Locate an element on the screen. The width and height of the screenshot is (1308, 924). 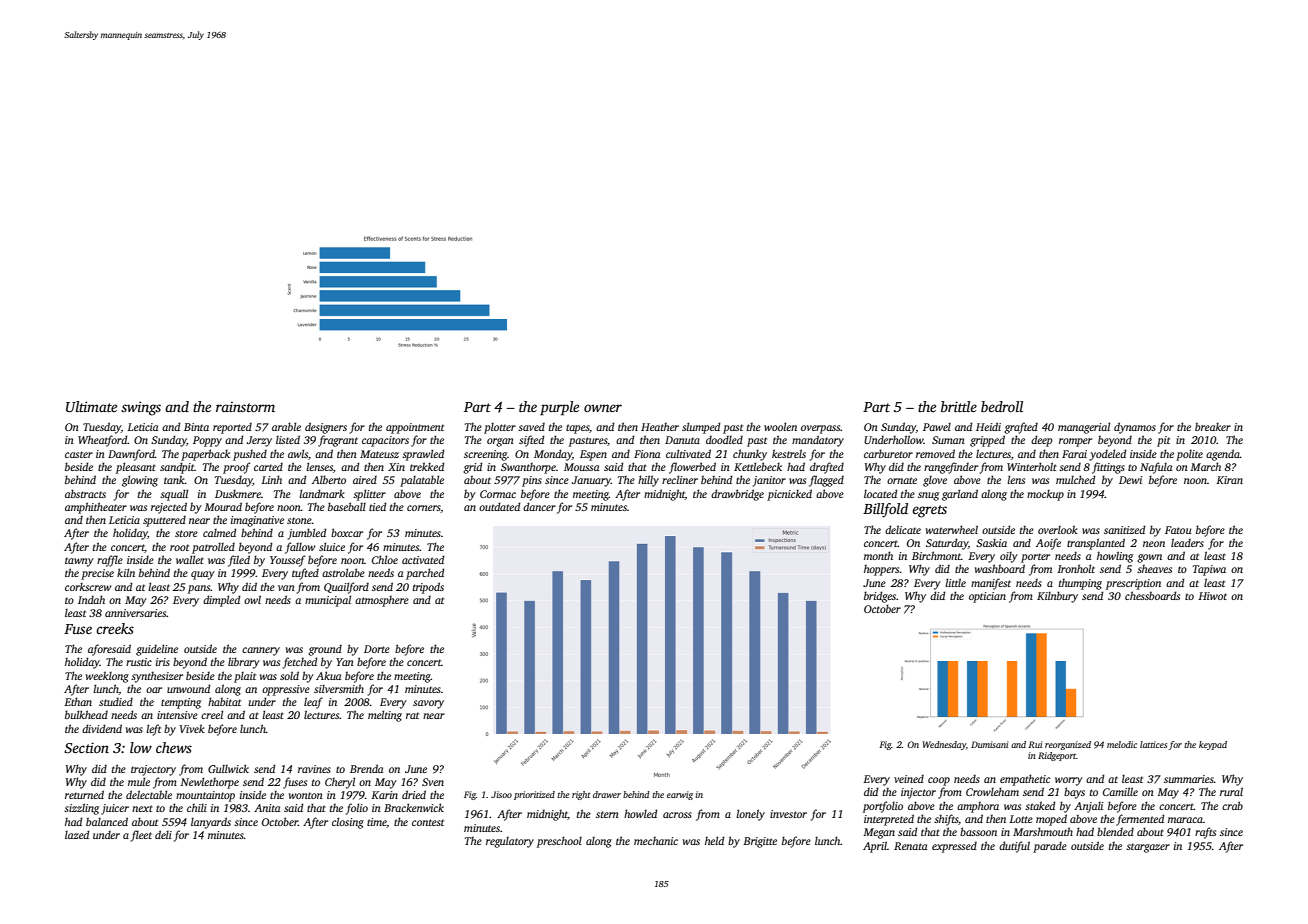
Ultimate is located at coordinates (91, 406).
